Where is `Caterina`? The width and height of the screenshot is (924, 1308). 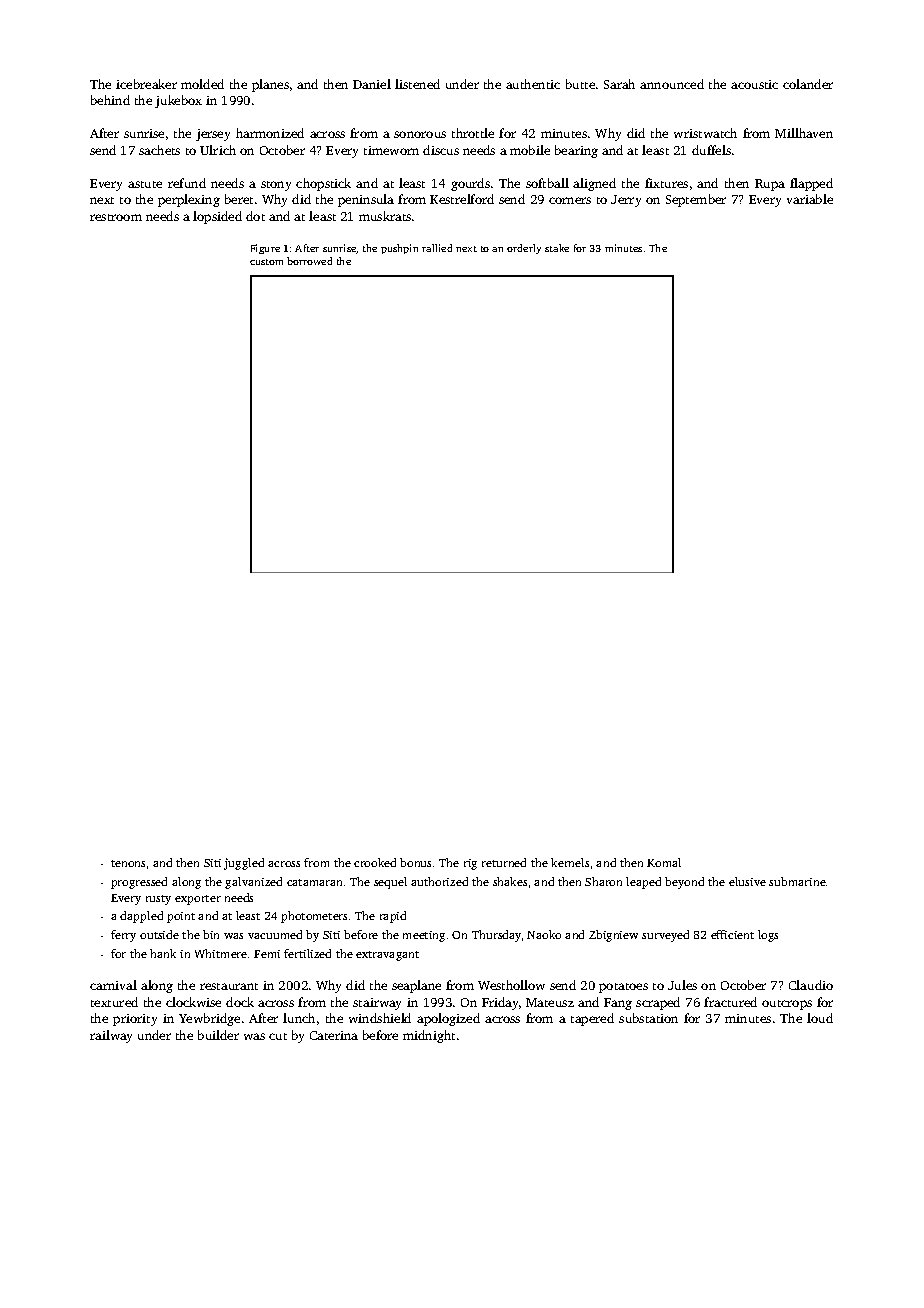
Caterina is located at coordinates (334, 1035).
